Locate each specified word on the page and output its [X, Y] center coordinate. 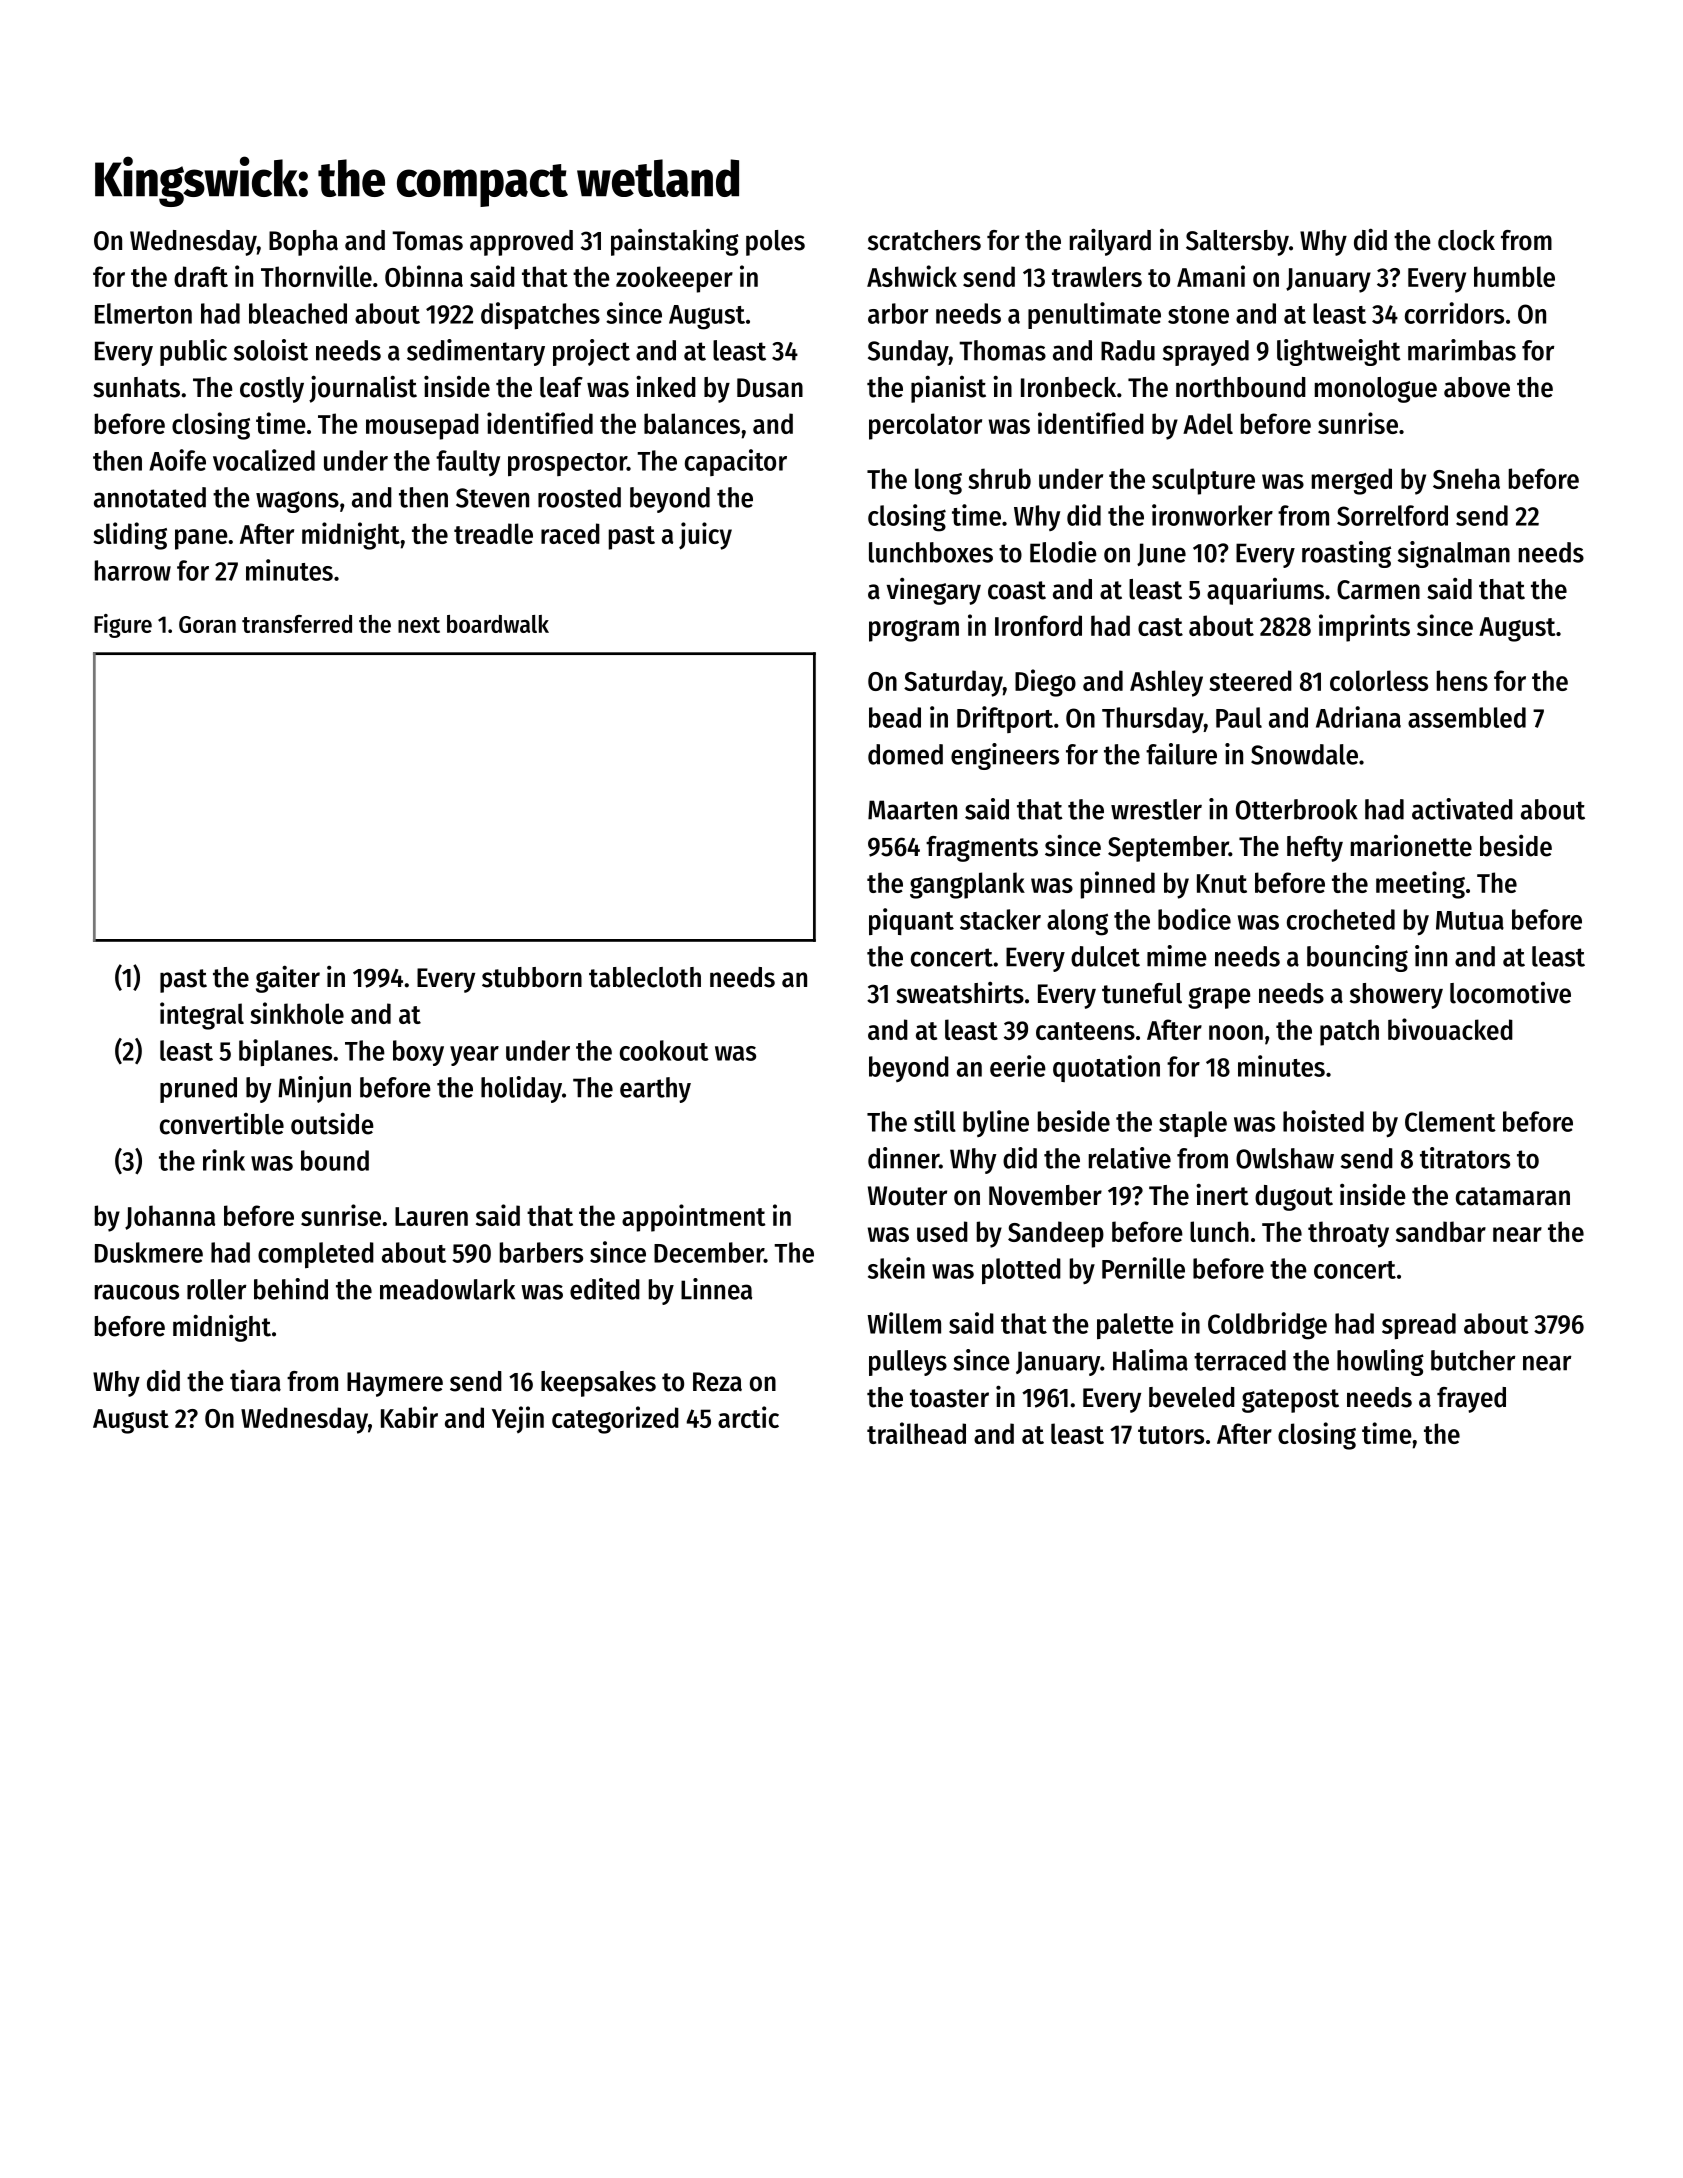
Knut [1222, 883]
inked [666, 386]
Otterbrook [1297, 809]
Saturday [953, 683]
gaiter [288, 979]
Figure [123, 626]
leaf [561, 387]
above [1477, 387]
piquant [911, 922]
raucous [137, 1292]
